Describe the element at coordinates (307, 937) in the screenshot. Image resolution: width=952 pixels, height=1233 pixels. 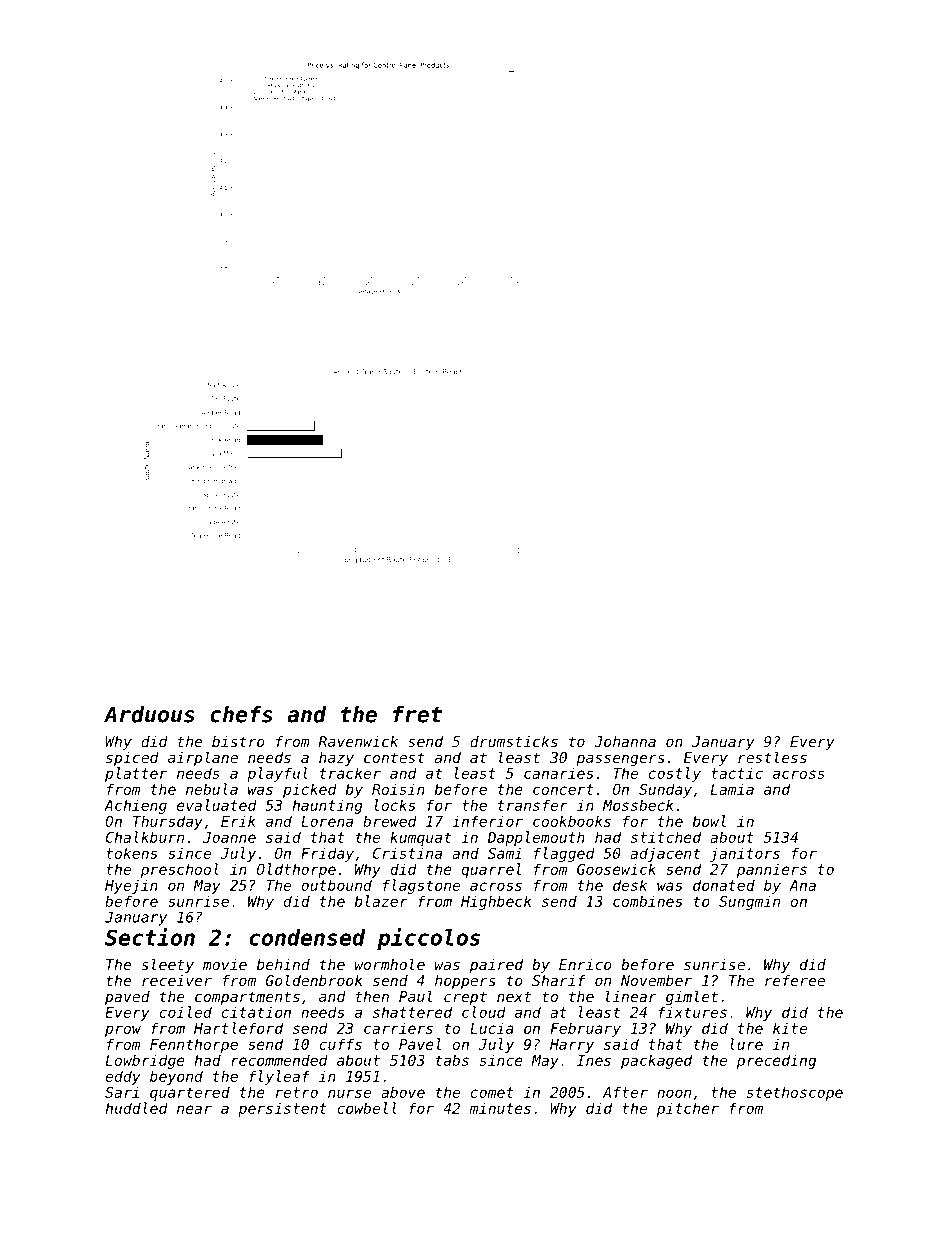
I see `condensed` at that location.
